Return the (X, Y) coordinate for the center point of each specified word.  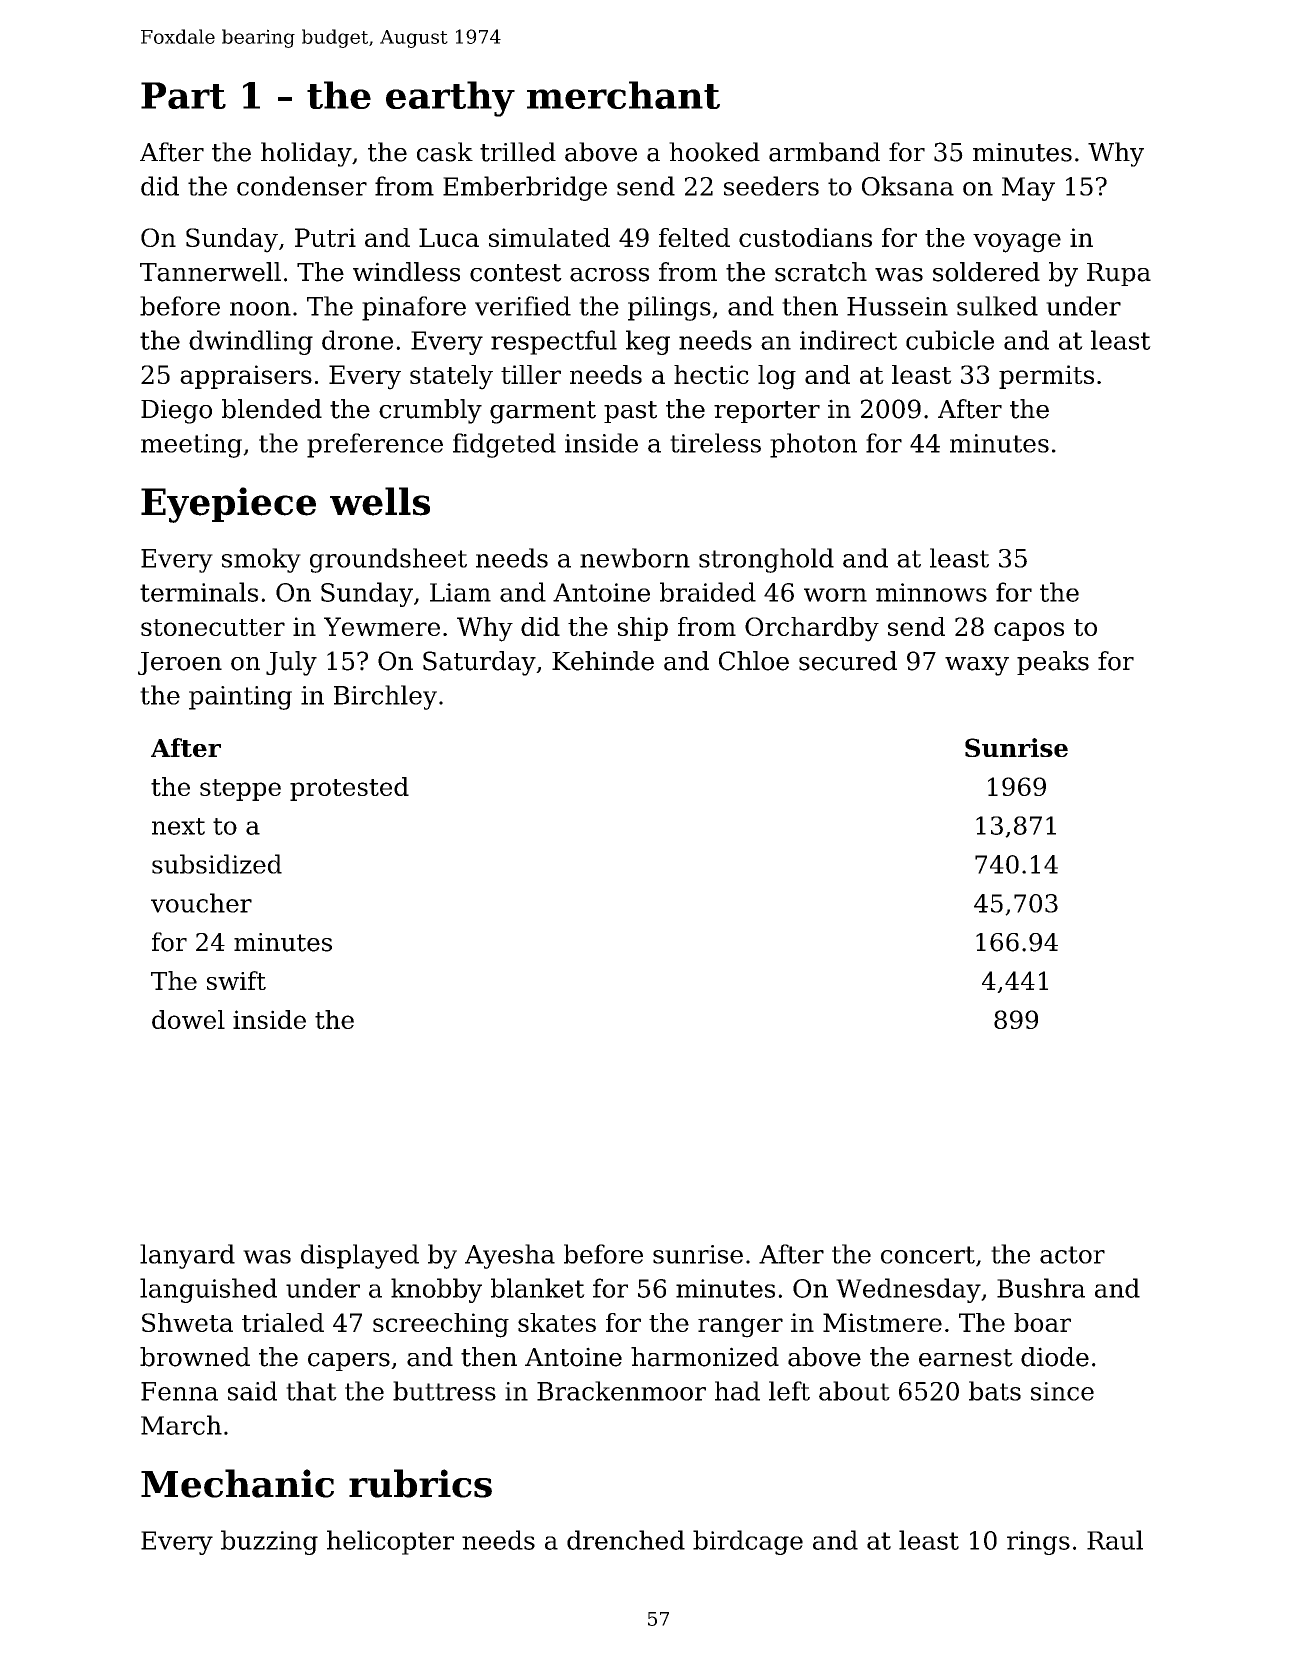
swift (236, 980)
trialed (283, 1322)
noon (260, 309)
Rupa (1119, 274)
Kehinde (603, 661)
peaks (1053, 663)
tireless (715, 443)
